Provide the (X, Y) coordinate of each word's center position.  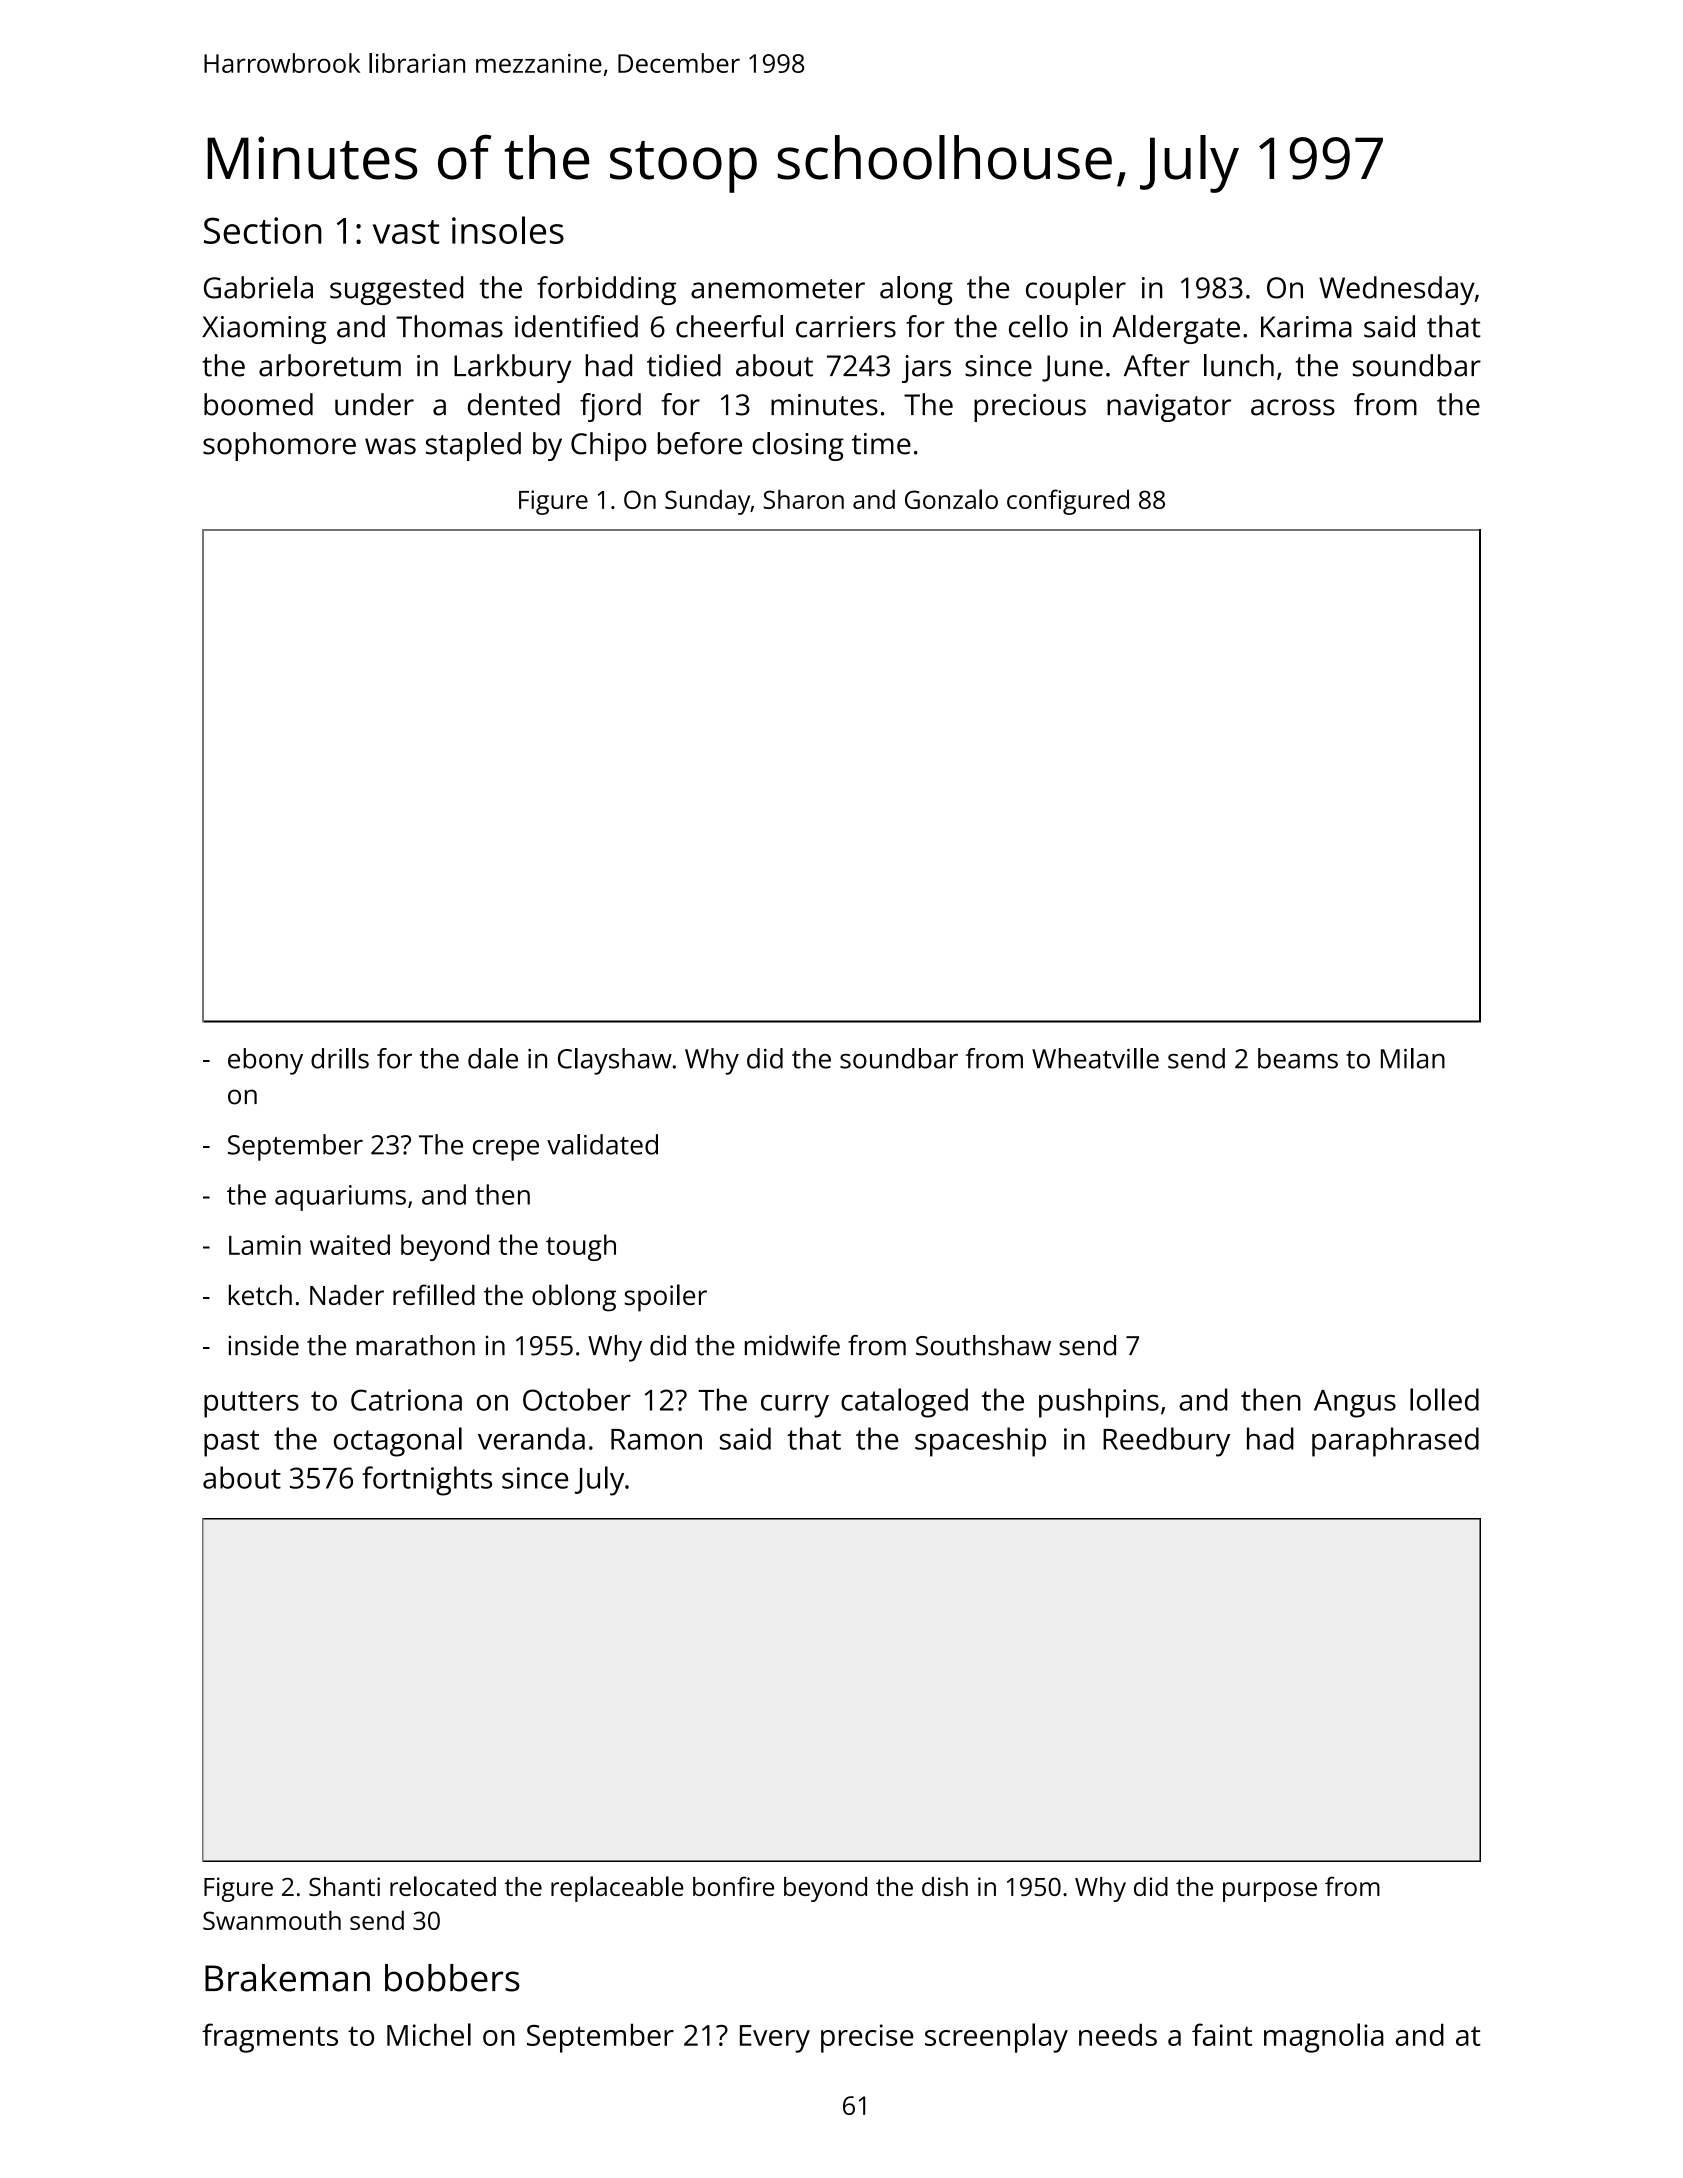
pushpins (1099, 1403)
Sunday (707, 502)
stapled (473, 446)
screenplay (996, 2038)
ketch (260, 1295)
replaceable (617, 1889)
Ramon (656, 1439)
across (1293, 407)
